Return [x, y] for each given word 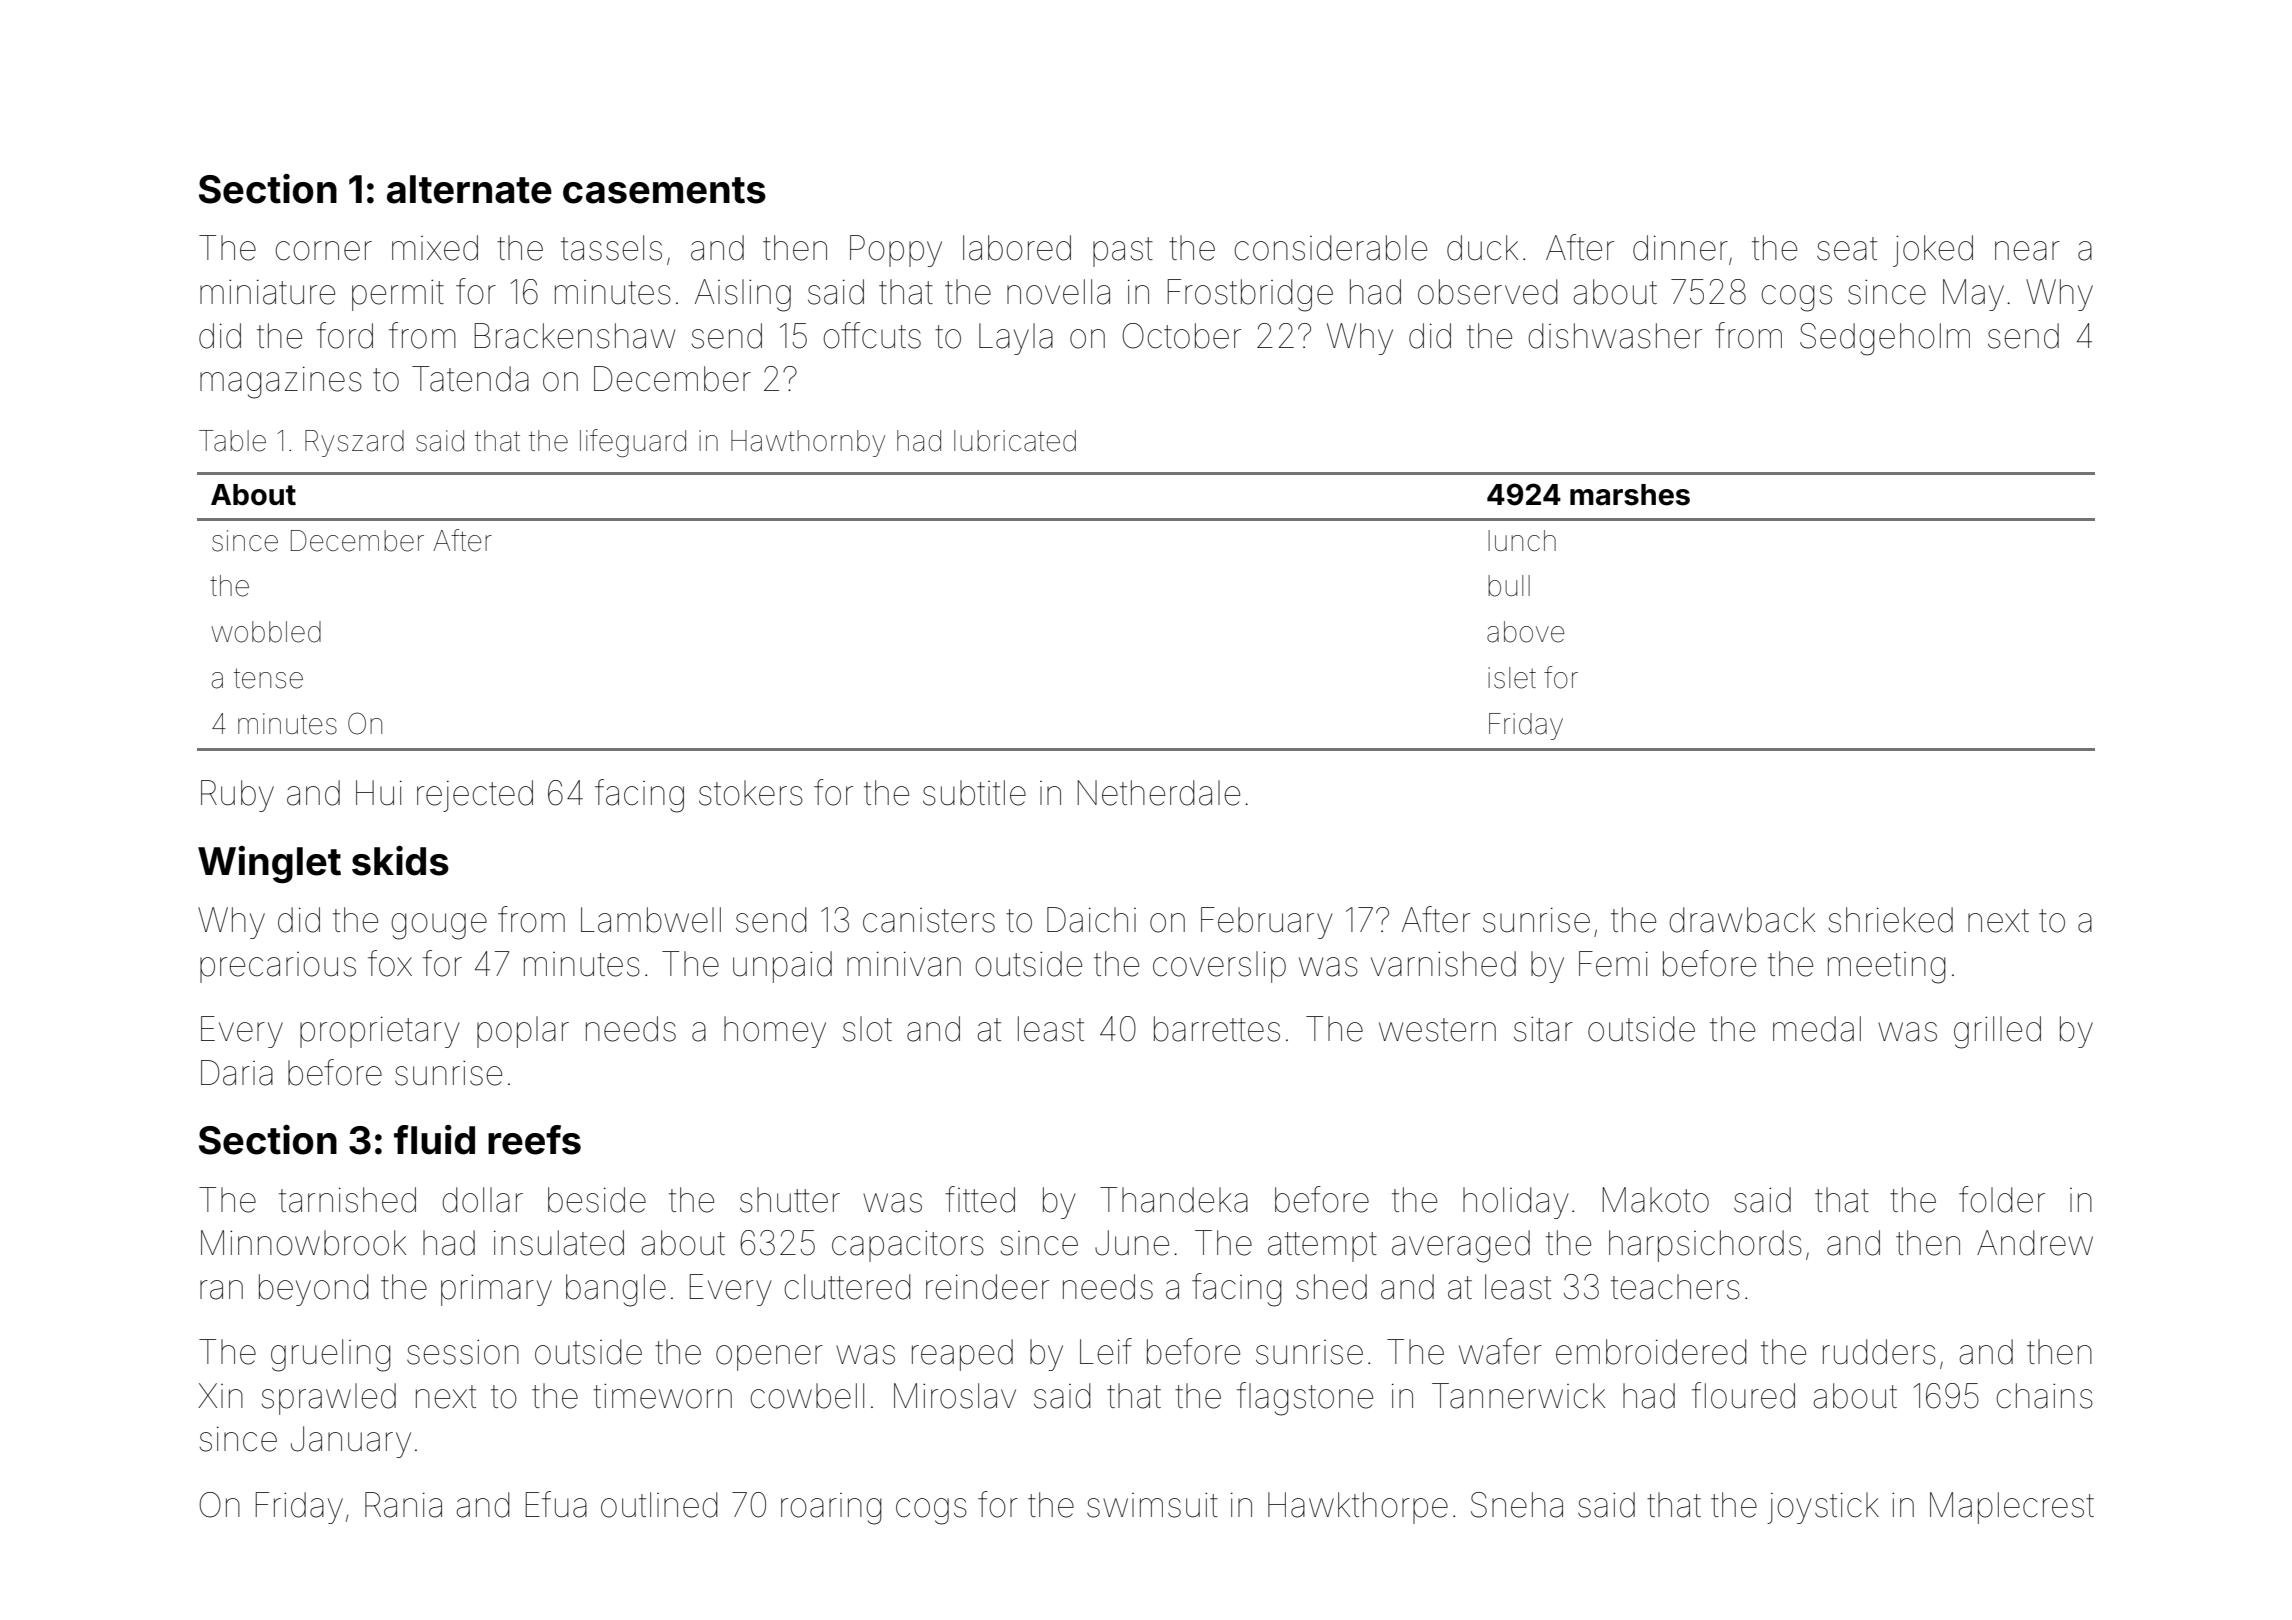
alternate [469, 189]
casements [664, 190]
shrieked [1890, 920]
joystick [1823, 1508]
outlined [659, 1505]
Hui [379, 793]
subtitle [974, 793]
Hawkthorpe [1358, 1508]
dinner [1680, 248]
